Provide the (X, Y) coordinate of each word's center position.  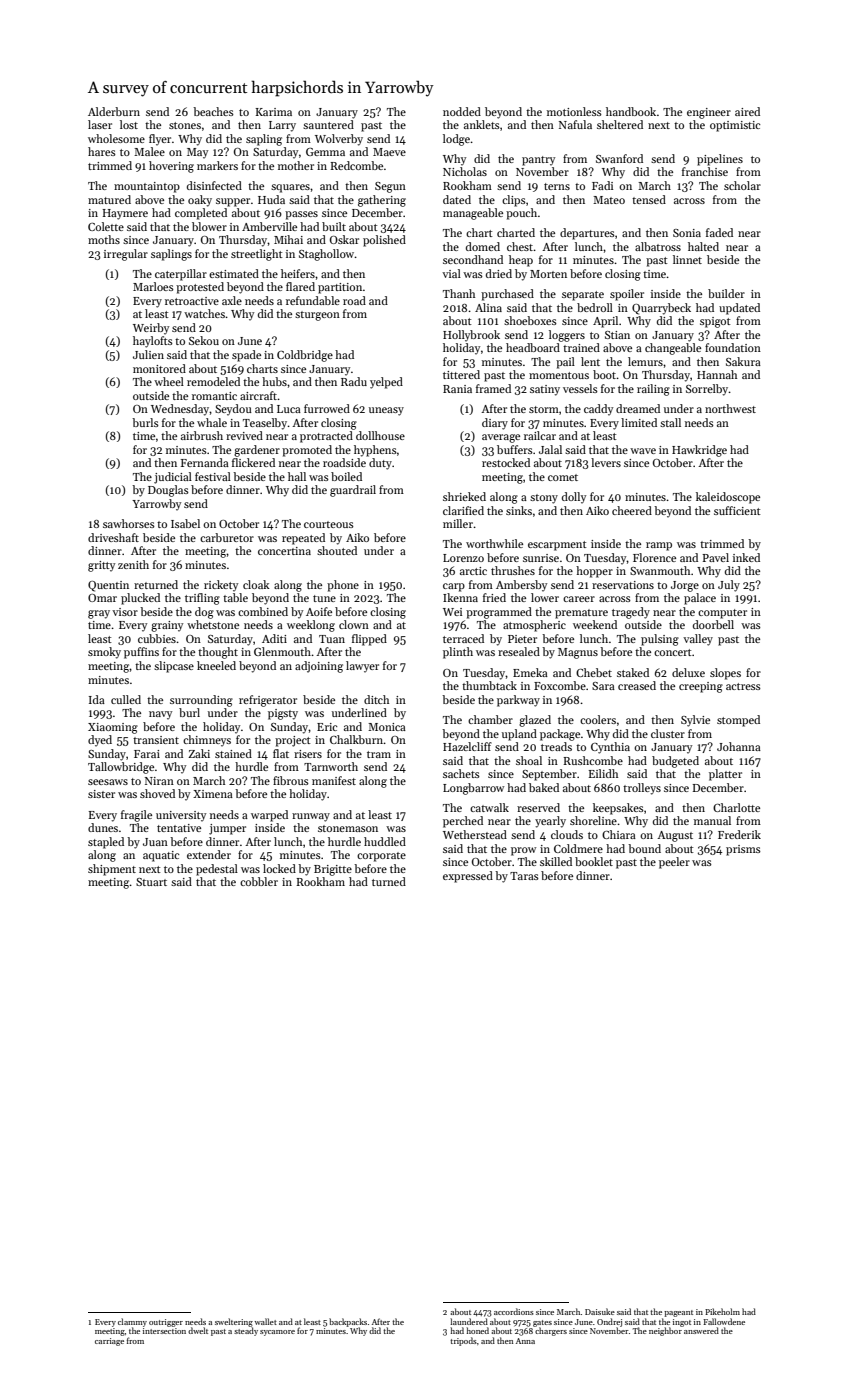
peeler (674, 863)
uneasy (386, 411)
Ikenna (460, 597)
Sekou (204, 340)
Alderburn (114, 111)
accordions (514, 1311)
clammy (132, 1322)
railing (653, 390)
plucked (140, 599)
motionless (574, 111)
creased (637, 685)
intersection (164, 1331)
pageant (678, 1313)
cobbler (259, 881)
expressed (468, 877)
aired (747, 111)
